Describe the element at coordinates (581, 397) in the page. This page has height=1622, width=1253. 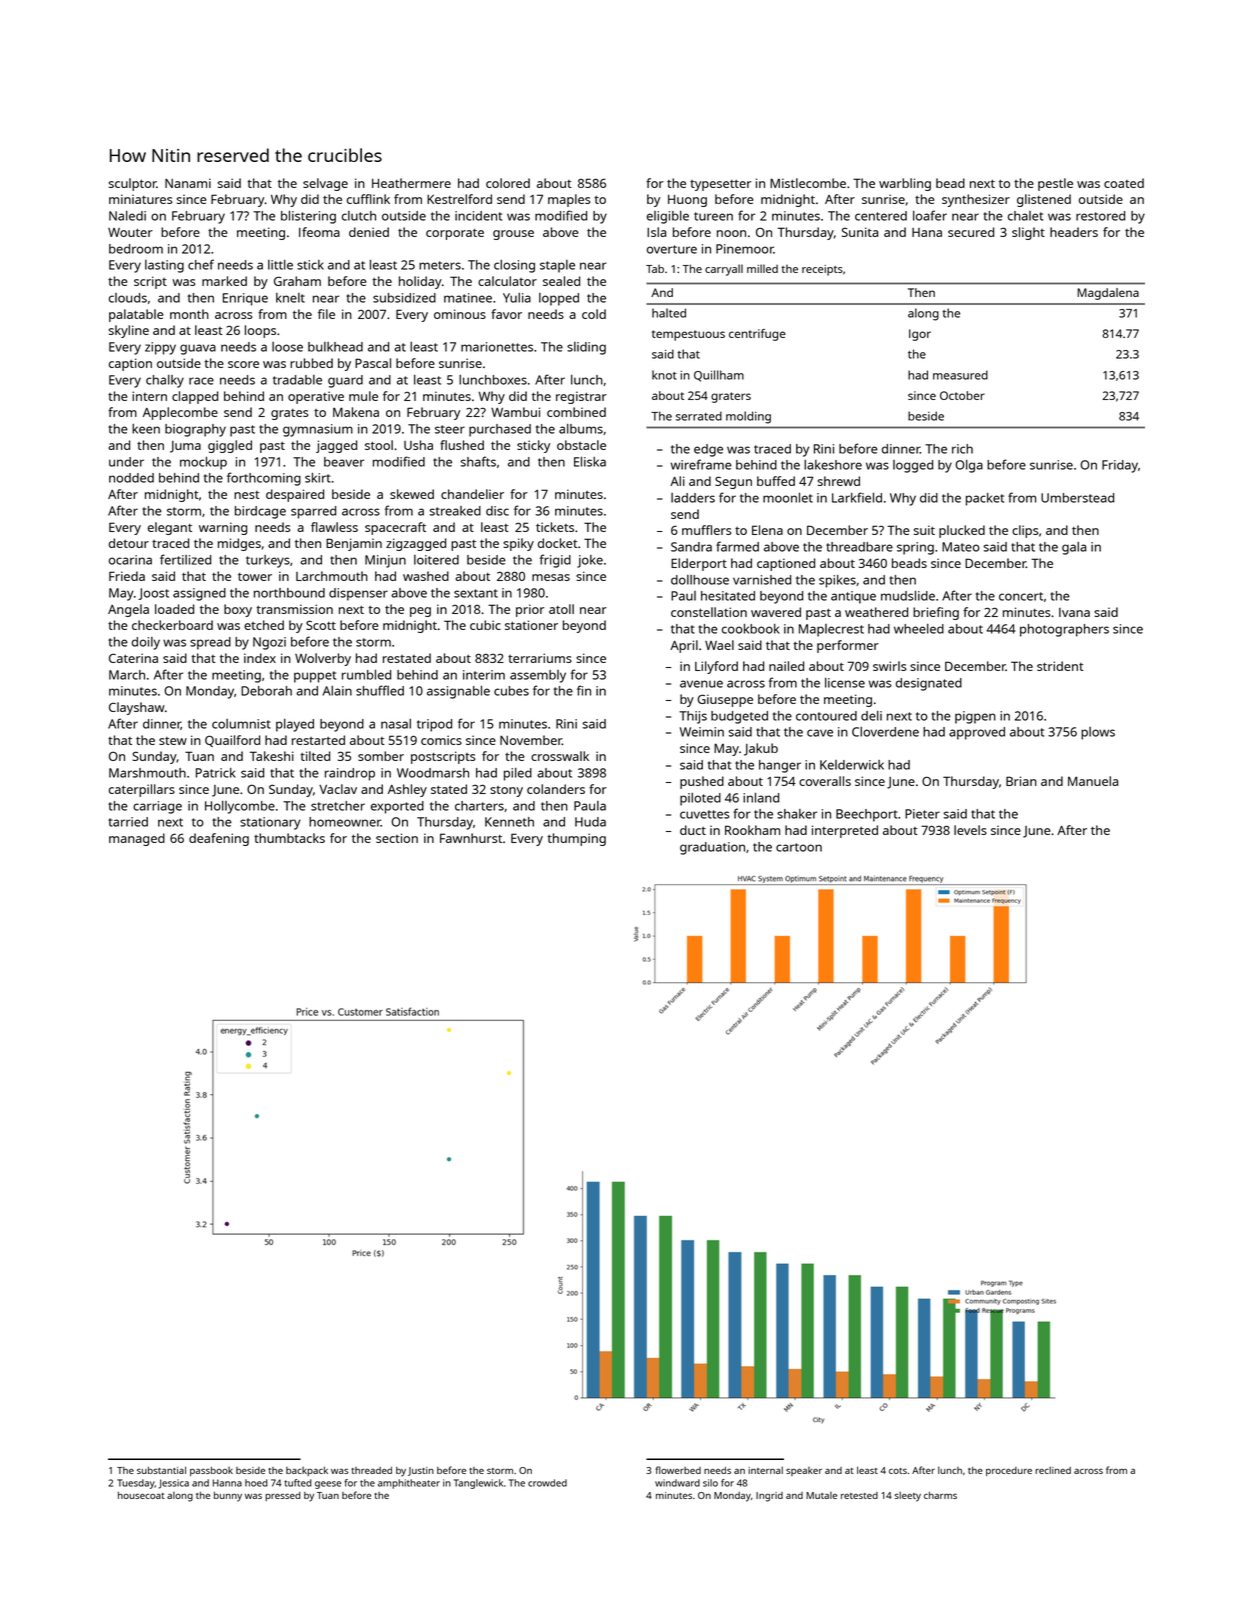
I see `registrar` at that location.
